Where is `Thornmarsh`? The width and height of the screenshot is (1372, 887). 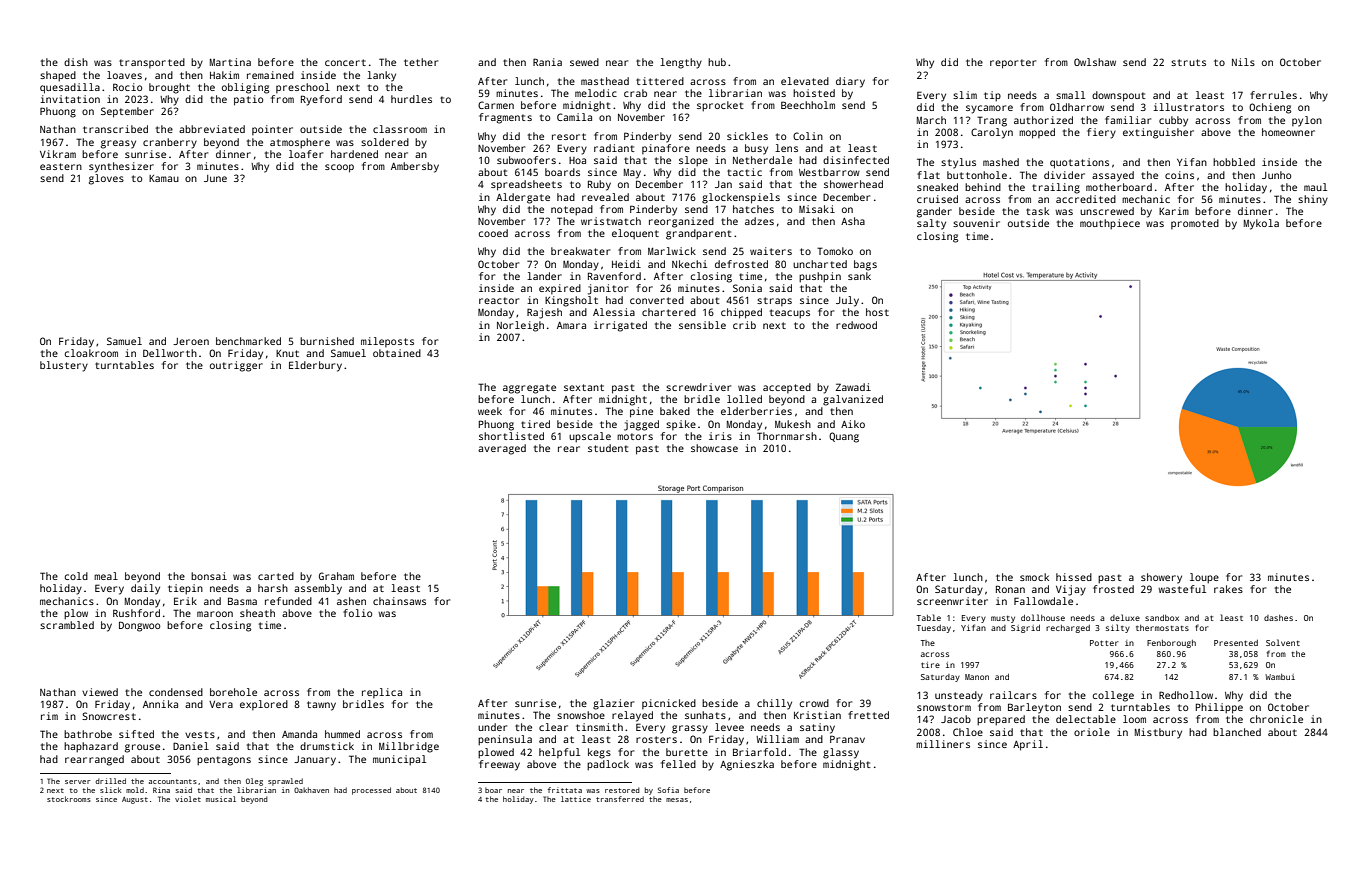 Thornmarsh is located at coordinates (787, 436).
